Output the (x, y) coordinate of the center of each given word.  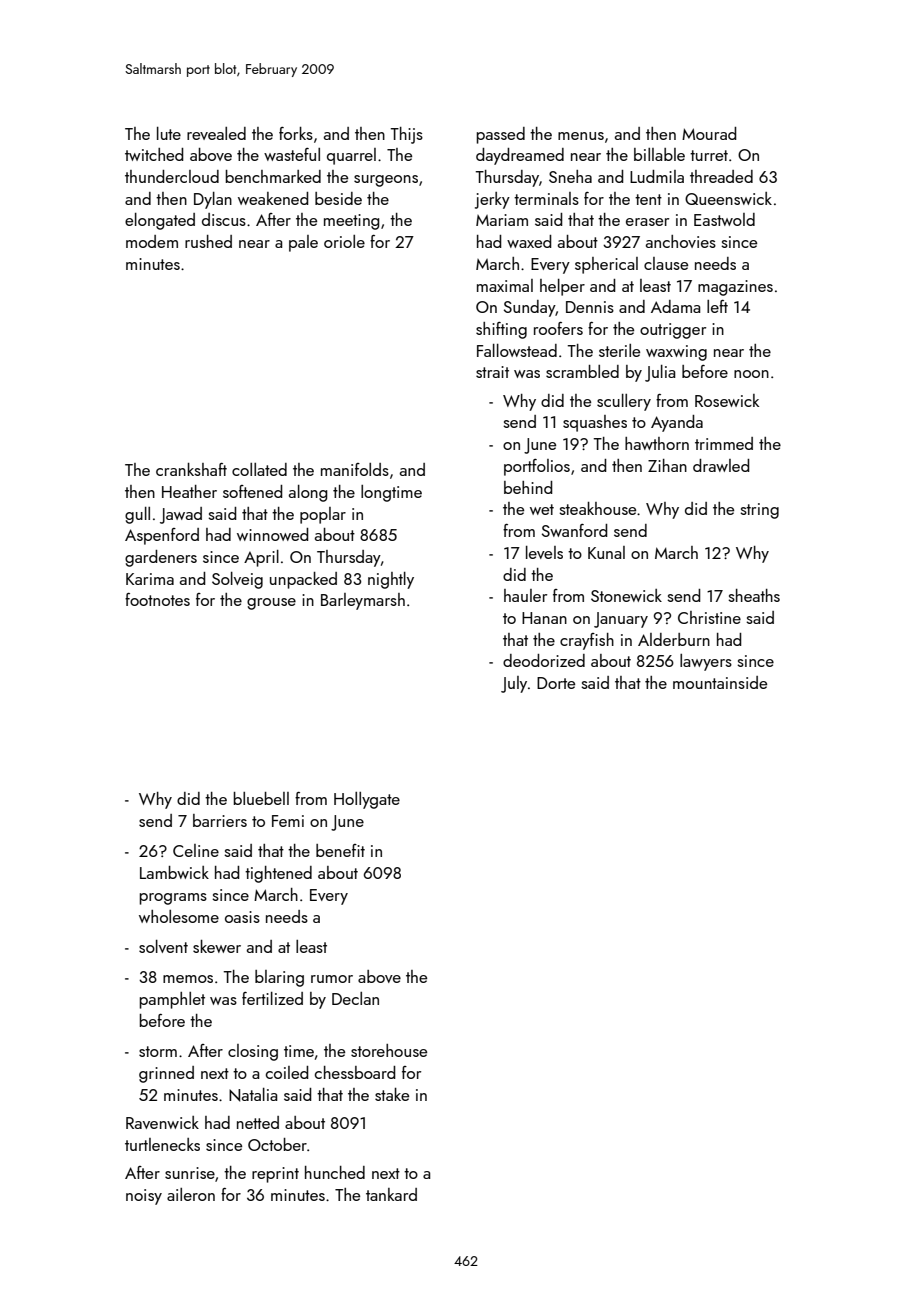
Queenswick (728, 198)
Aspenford (162, 536)
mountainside (720, 682)
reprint (275, 1175)
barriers (220, 820)
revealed (216, 133)
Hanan (544, 618)
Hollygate (367, 800)
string (759, 511)
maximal (505, 285)
